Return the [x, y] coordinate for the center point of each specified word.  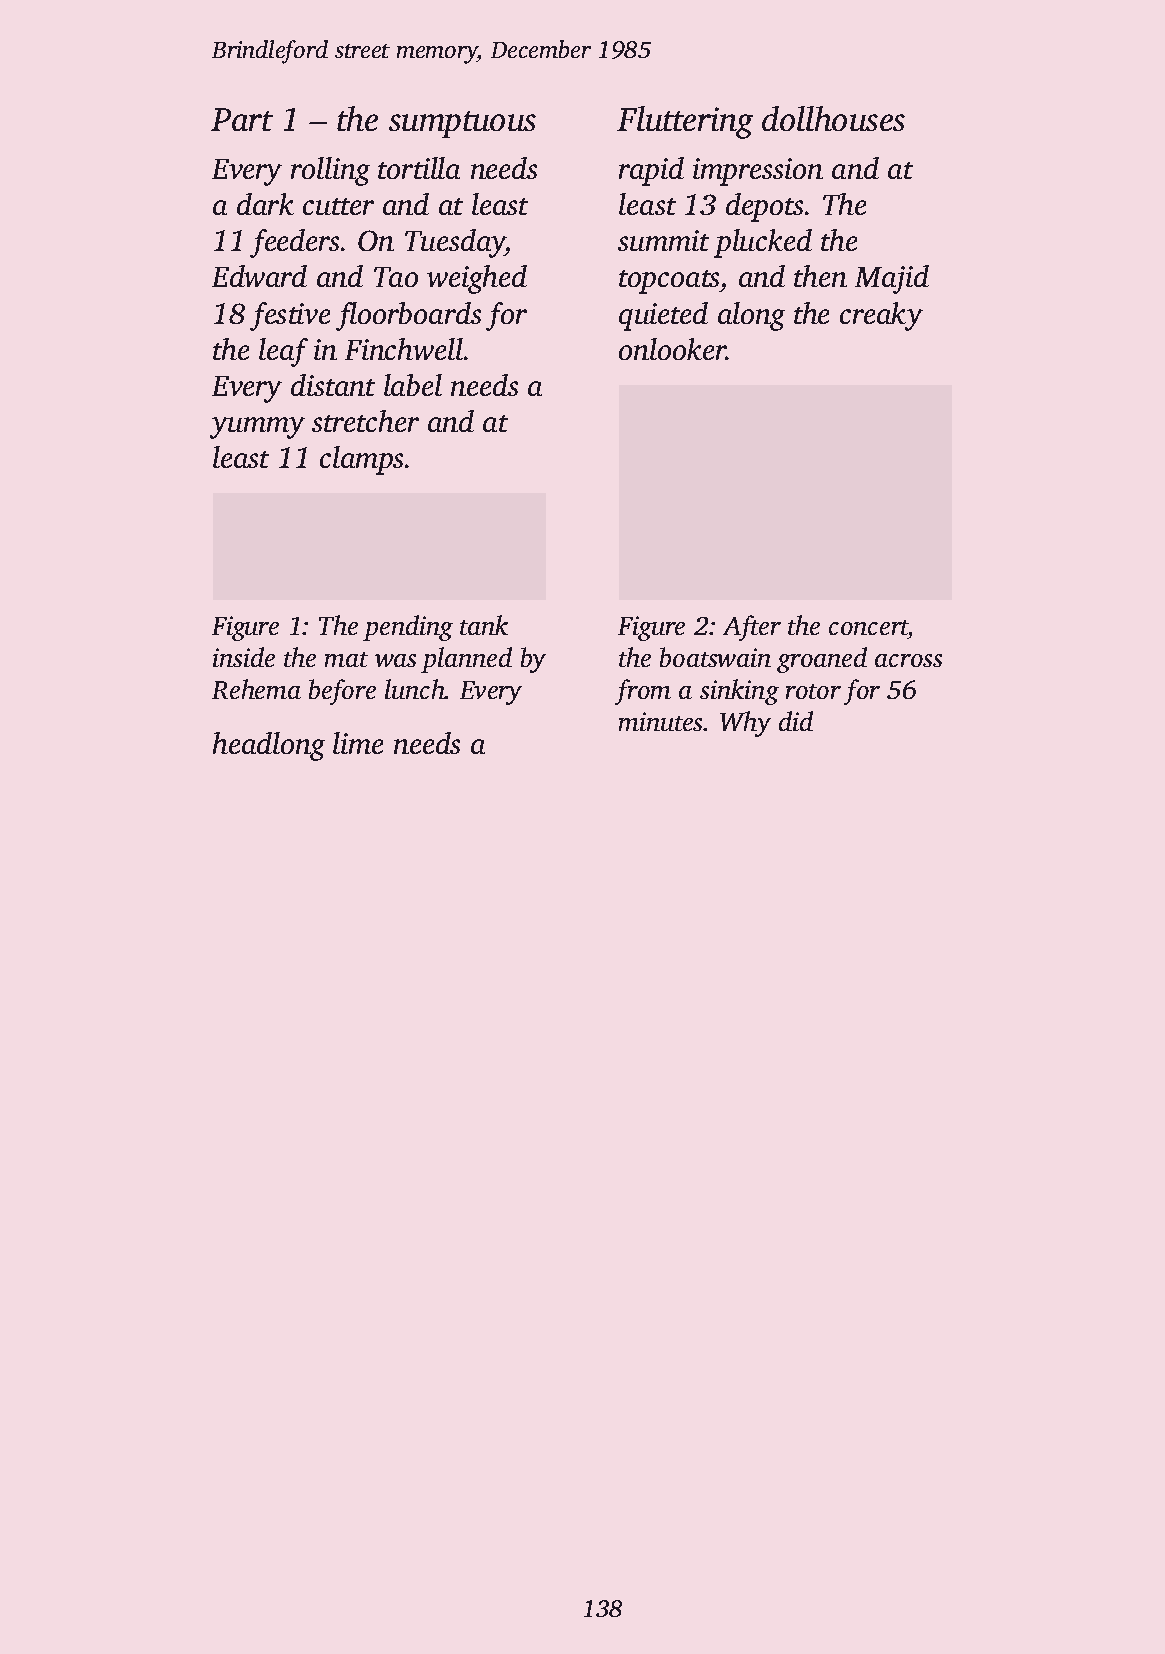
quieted [663, 316]
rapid [651, 171]
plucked [763, 243]
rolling [330, 171]
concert [869, 627]
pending [408, 628]
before [342, 692]
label [413, 385]
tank [484, 625]
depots [764, 207]
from [643, 692]
